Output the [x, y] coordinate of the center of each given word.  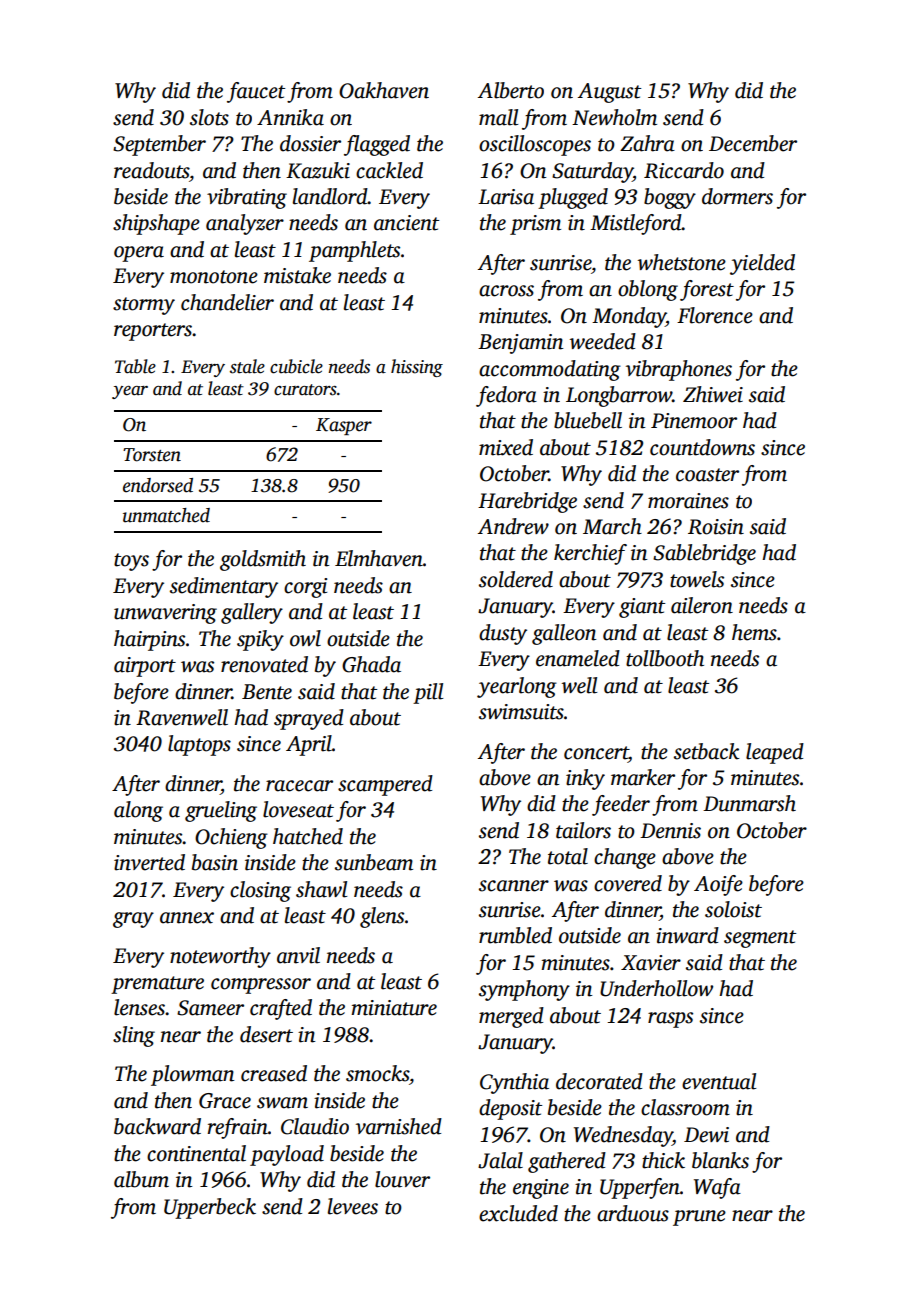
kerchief [590, 554]
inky [585, 779]
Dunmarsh [749, 803]
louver [402, 1179]
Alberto [511, 90]
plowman [192, 1075]
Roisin [716, 527]
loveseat [298, 809]
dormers [737, 196]
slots [209, 117]
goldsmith [263, 560]
